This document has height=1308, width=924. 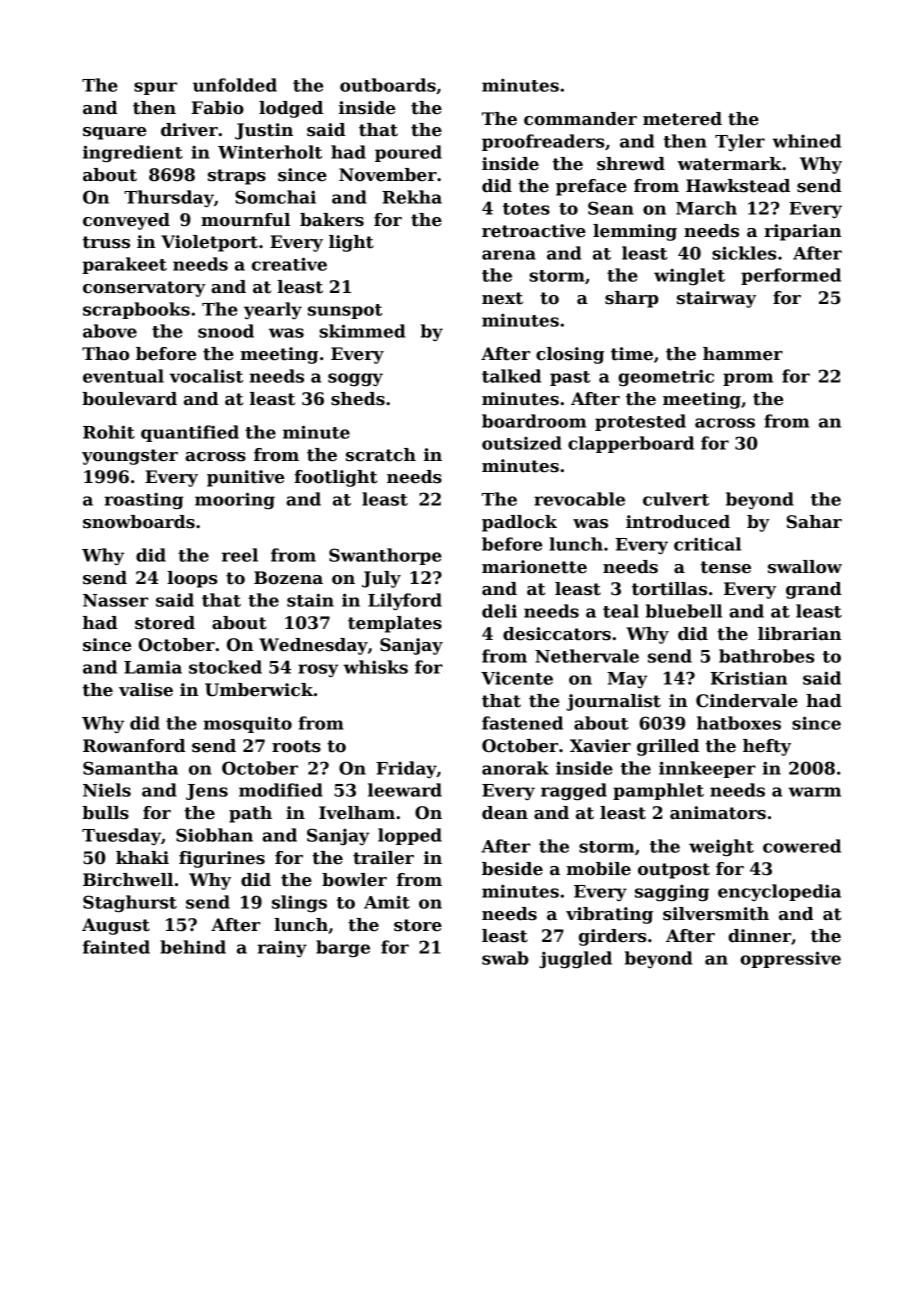 I want to click on tense, so click(x=726, y=567).
